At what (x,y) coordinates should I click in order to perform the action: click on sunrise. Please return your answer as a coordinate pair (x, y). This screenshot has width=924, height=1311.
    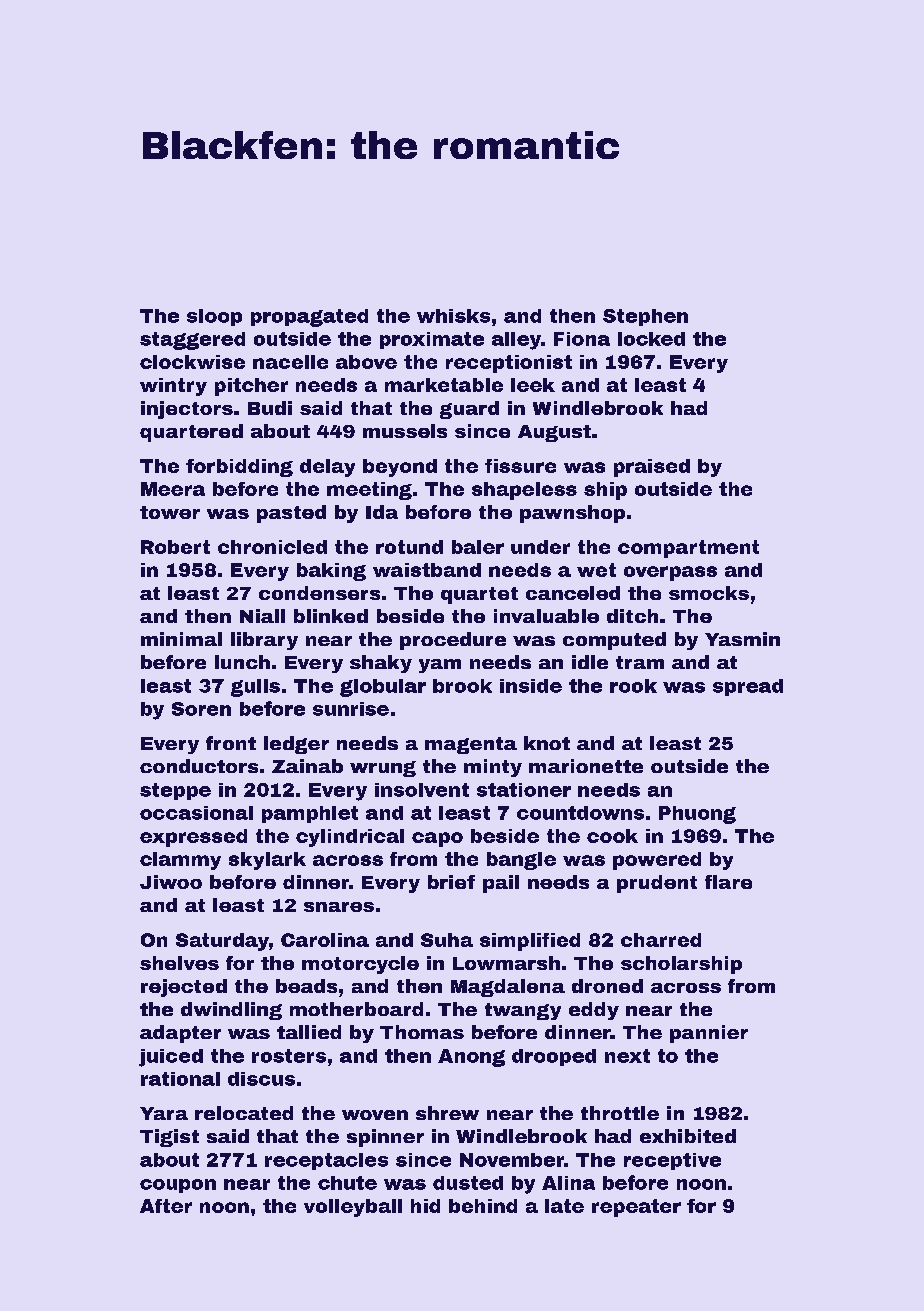
    Looking at the image, I should click on (351, 709).
